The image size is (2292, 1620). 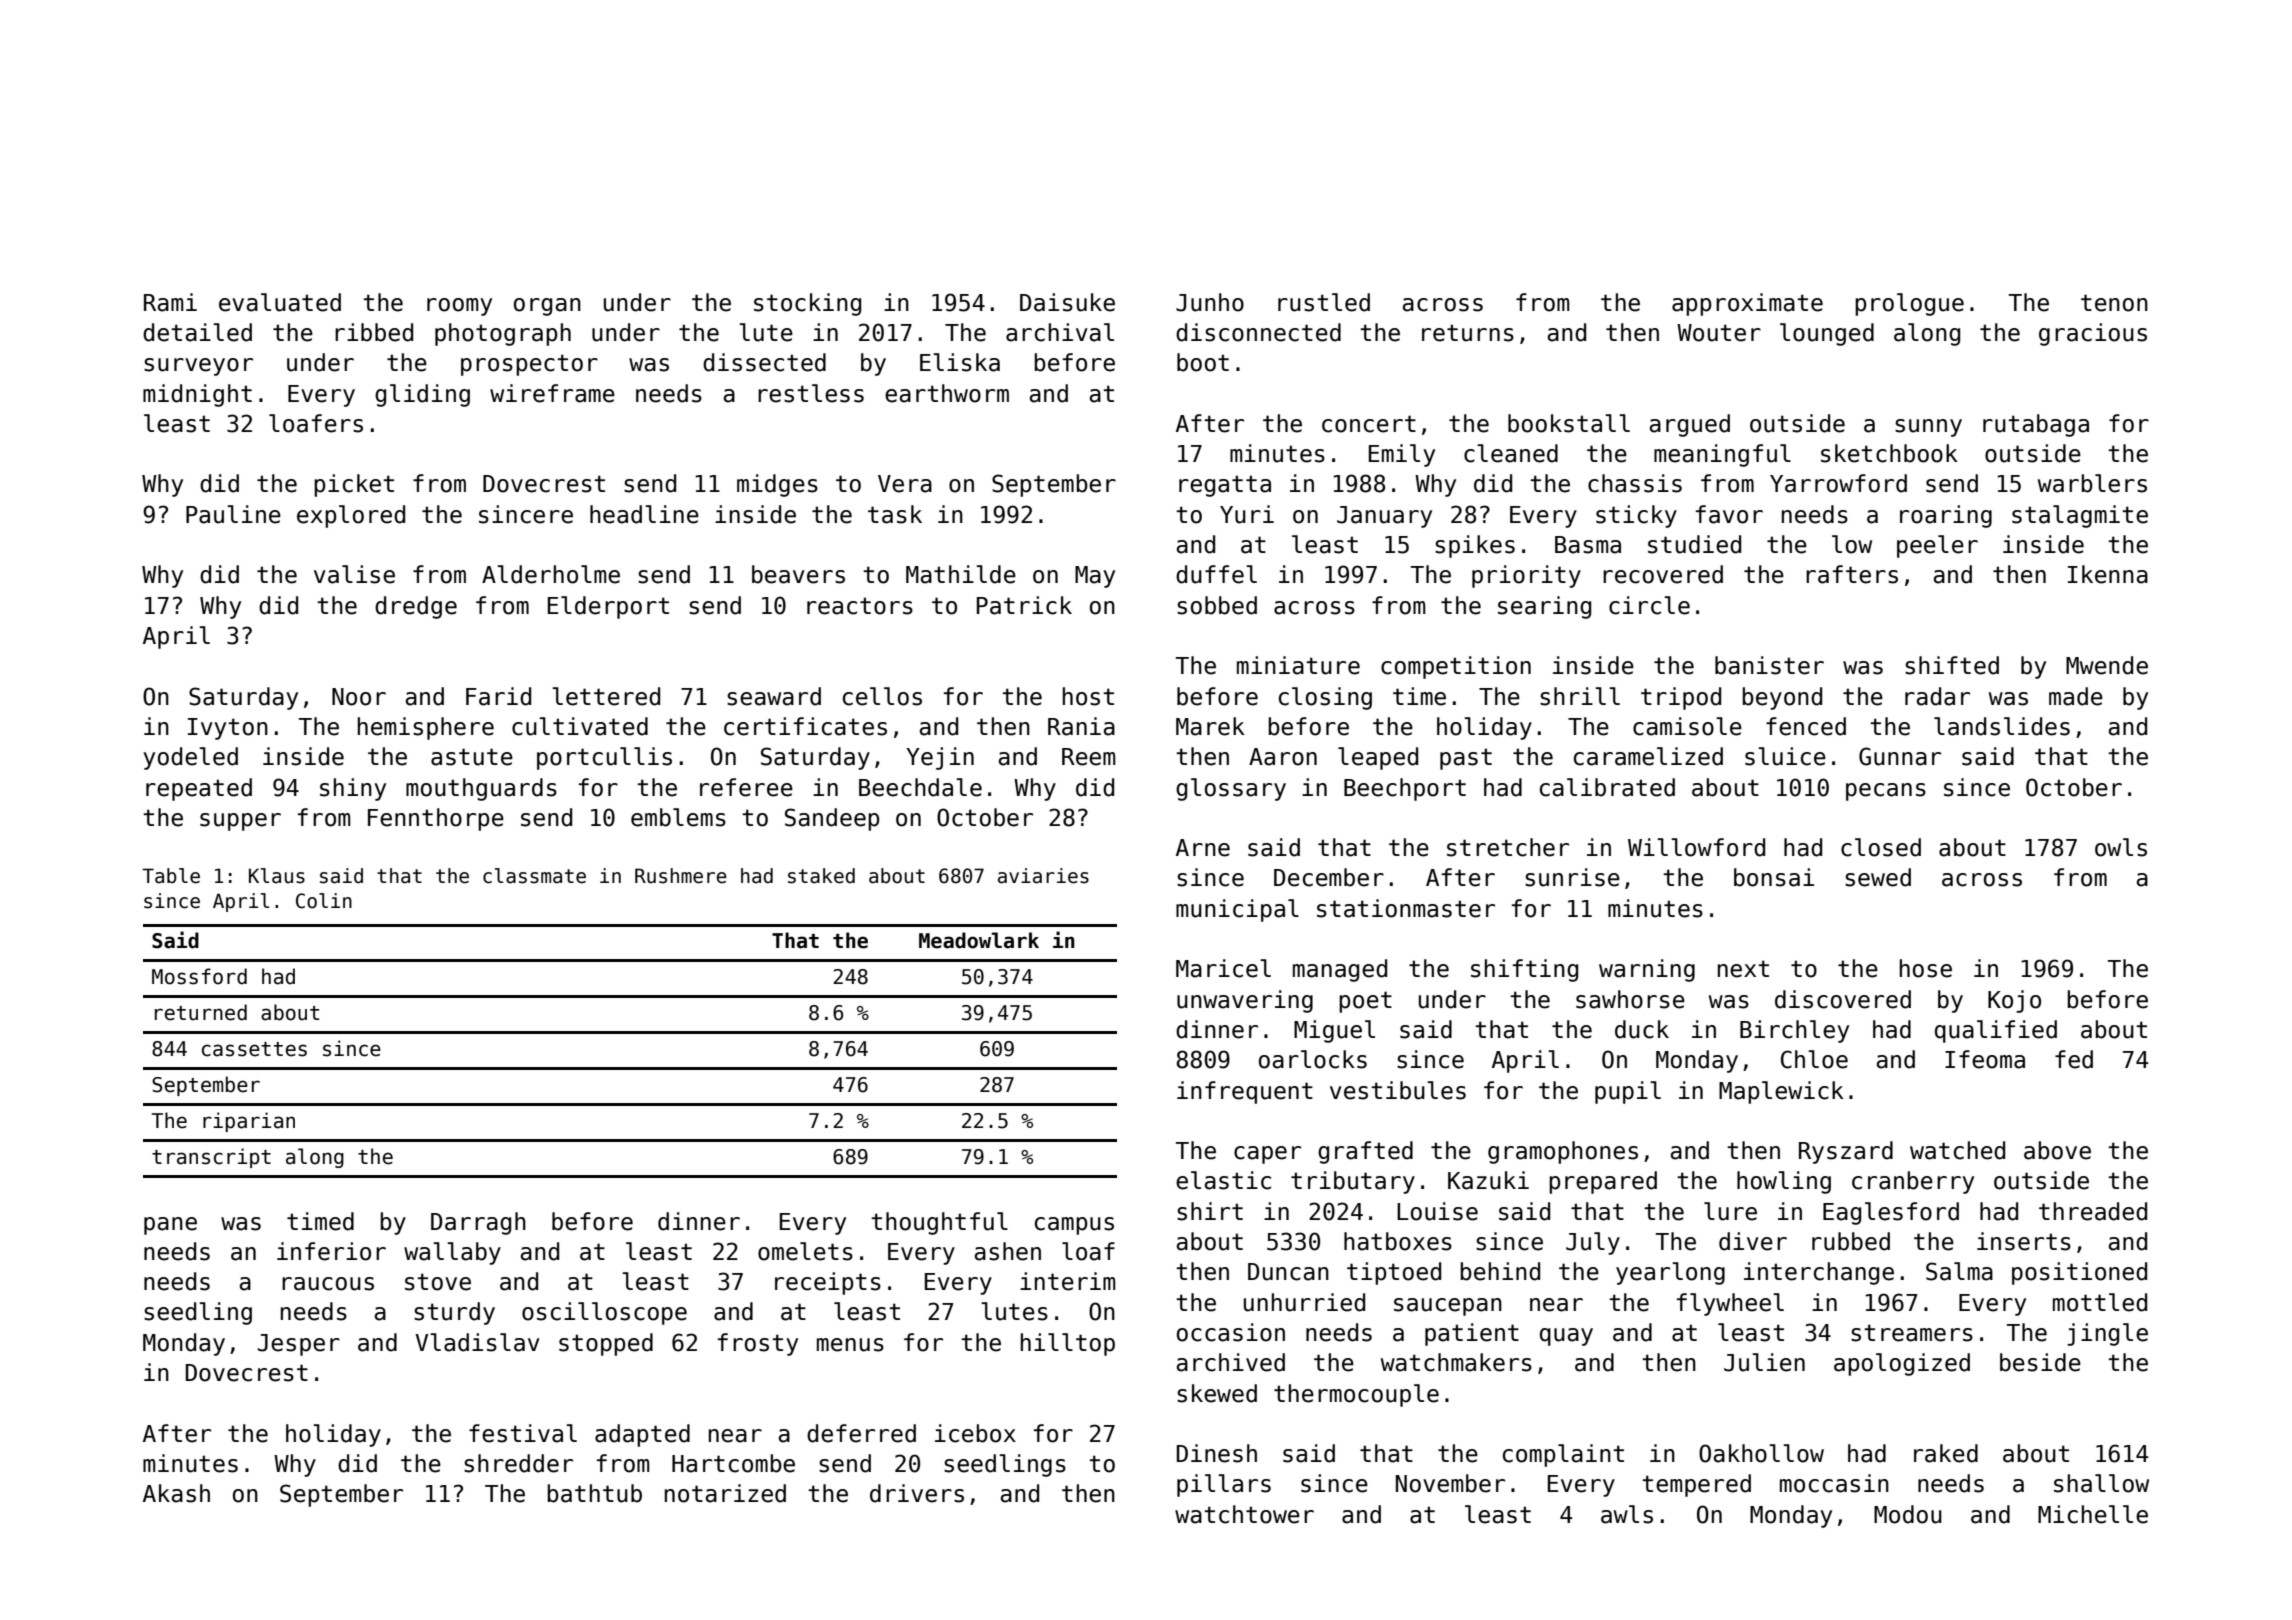 I want to click on drivers, so click(x=917, y=1493).
